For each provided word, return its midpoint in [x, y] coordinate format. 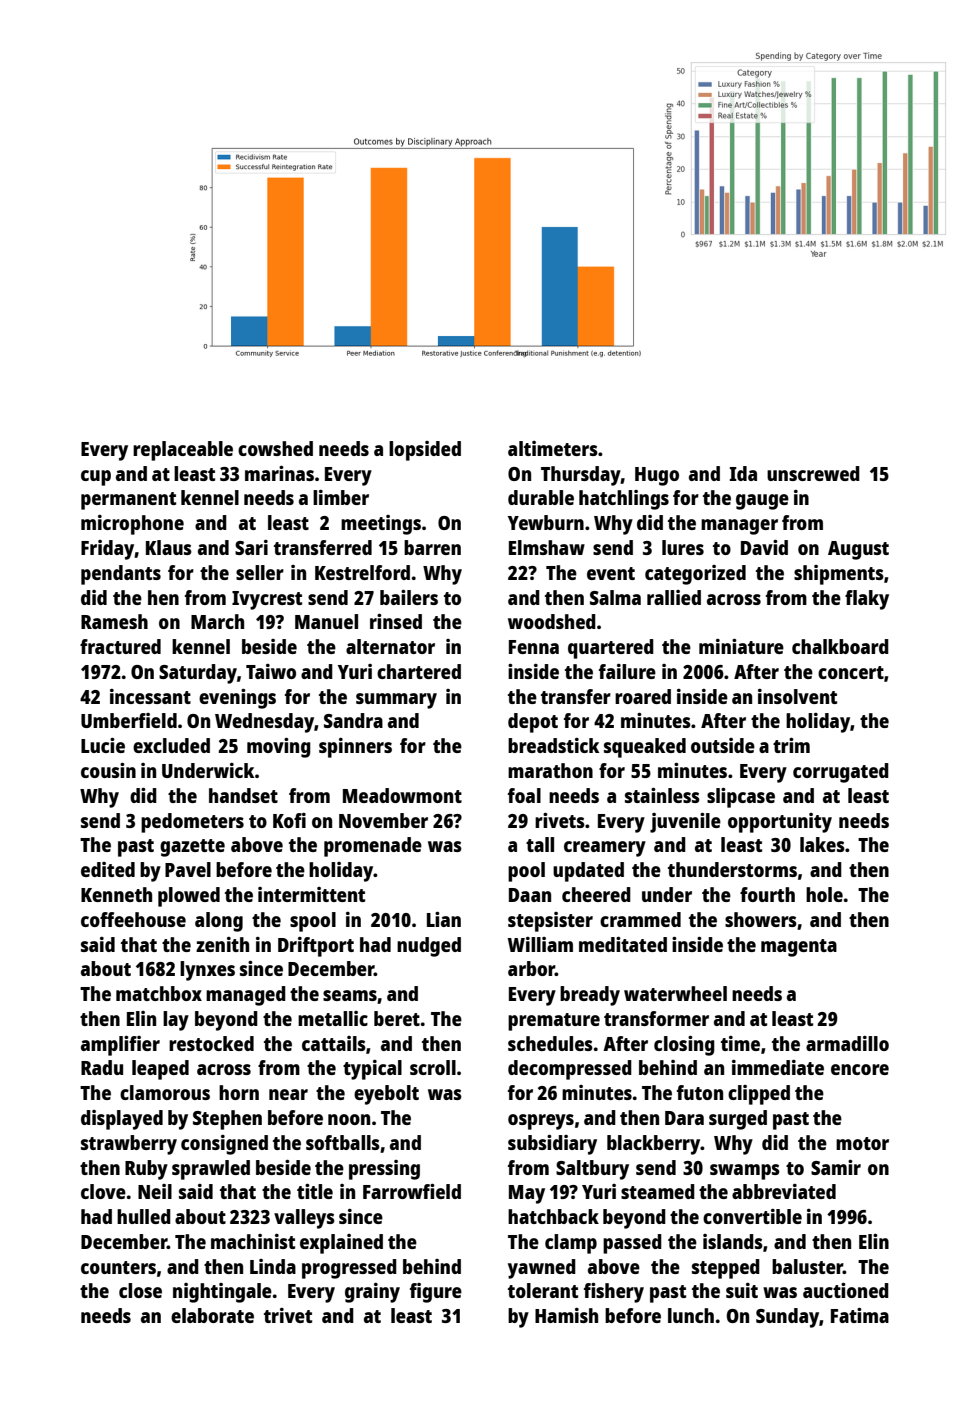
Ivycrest [267, 600]
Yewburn [546, 522]
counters [118, 1267]
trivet [288, 1315]
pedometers [192, 823]
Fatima [860, 1315]
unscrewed [813, 473]
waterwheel [675, 993]
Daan [530, 895]
